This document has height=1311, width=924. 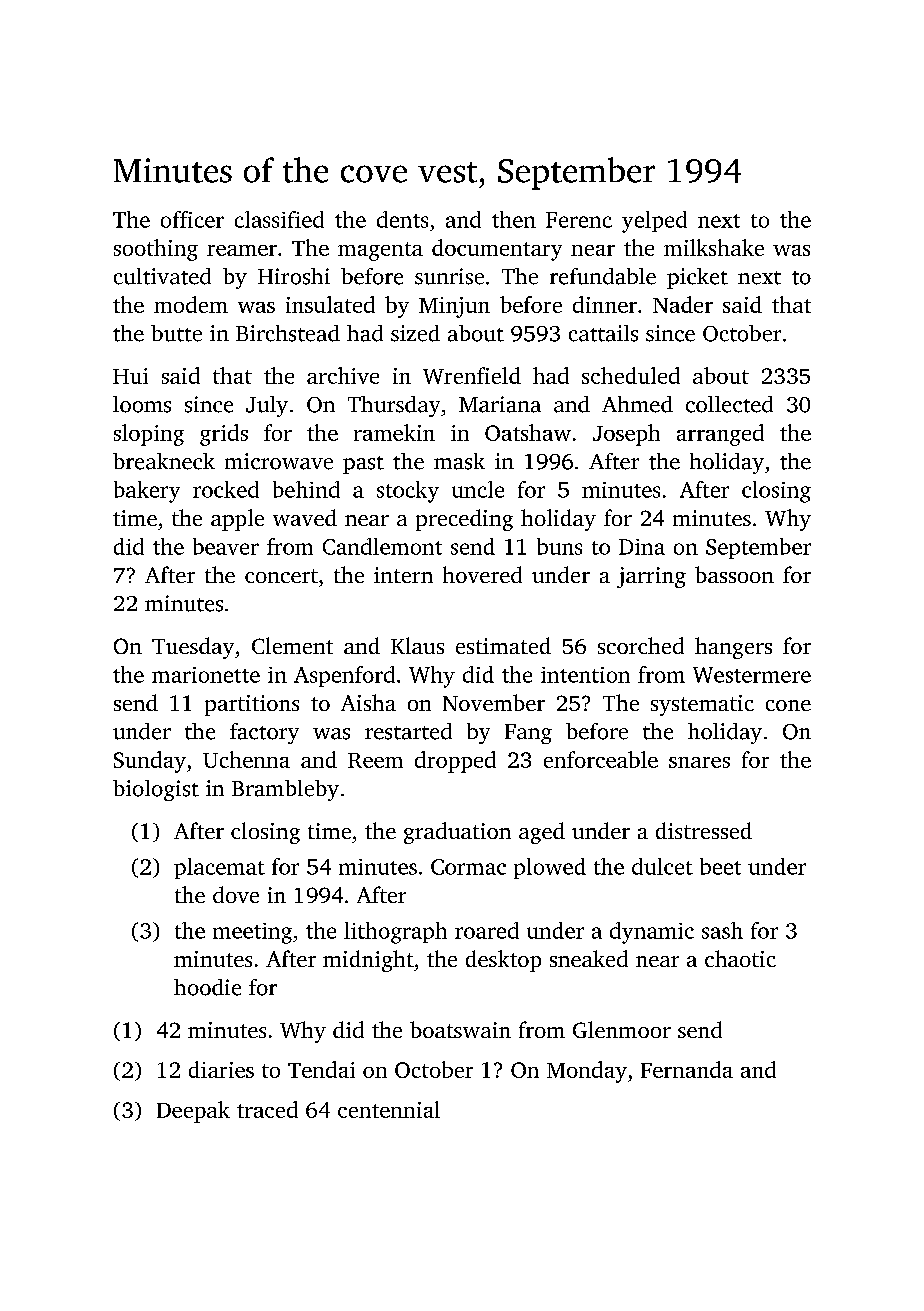 I want to click on Clement, so click(x=292, y=645).
